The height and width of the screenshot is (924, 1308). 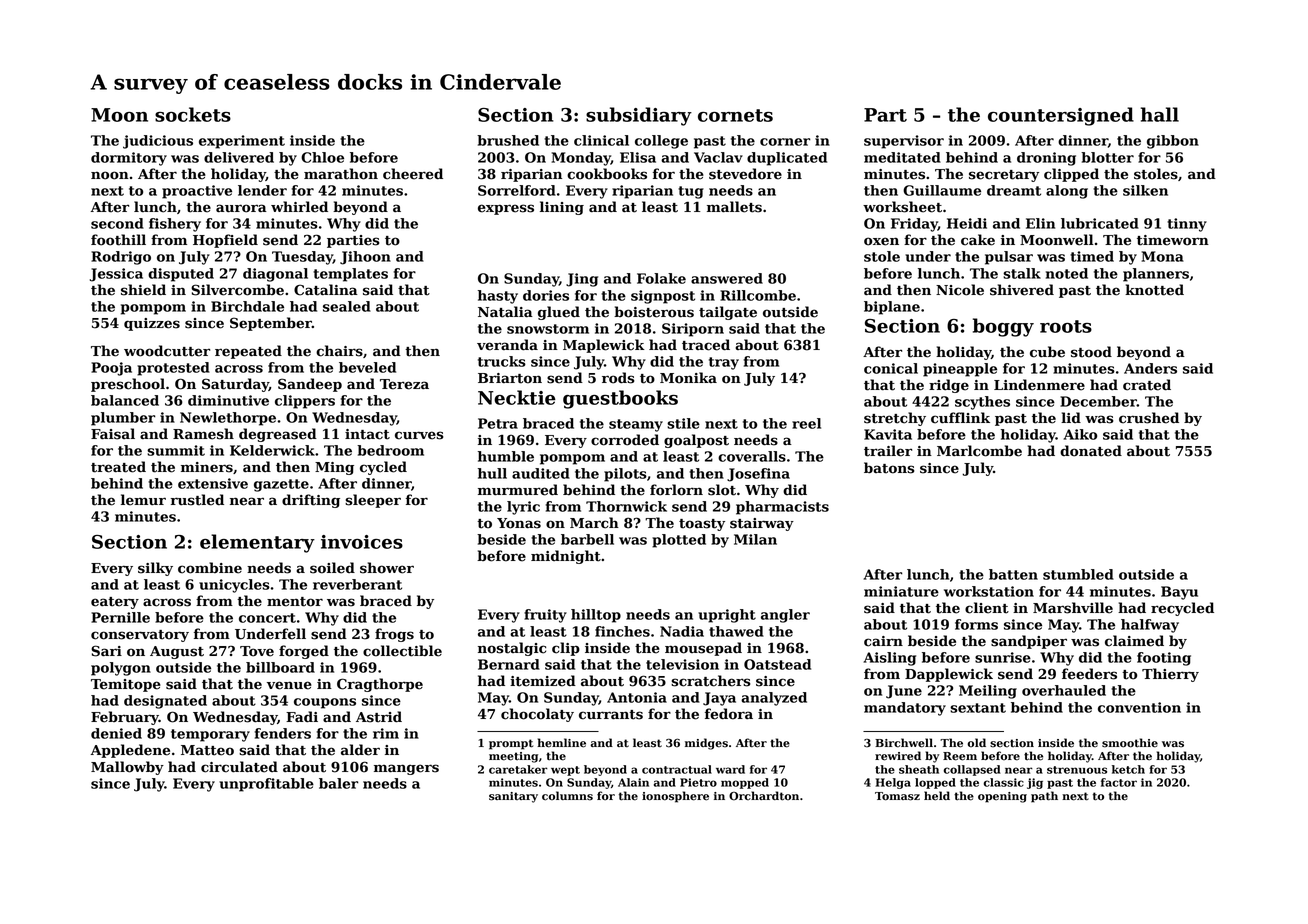 What do you see at coordinates (125, 718) in the screenshot?
I see `February` at bounding box center [125, 718].
